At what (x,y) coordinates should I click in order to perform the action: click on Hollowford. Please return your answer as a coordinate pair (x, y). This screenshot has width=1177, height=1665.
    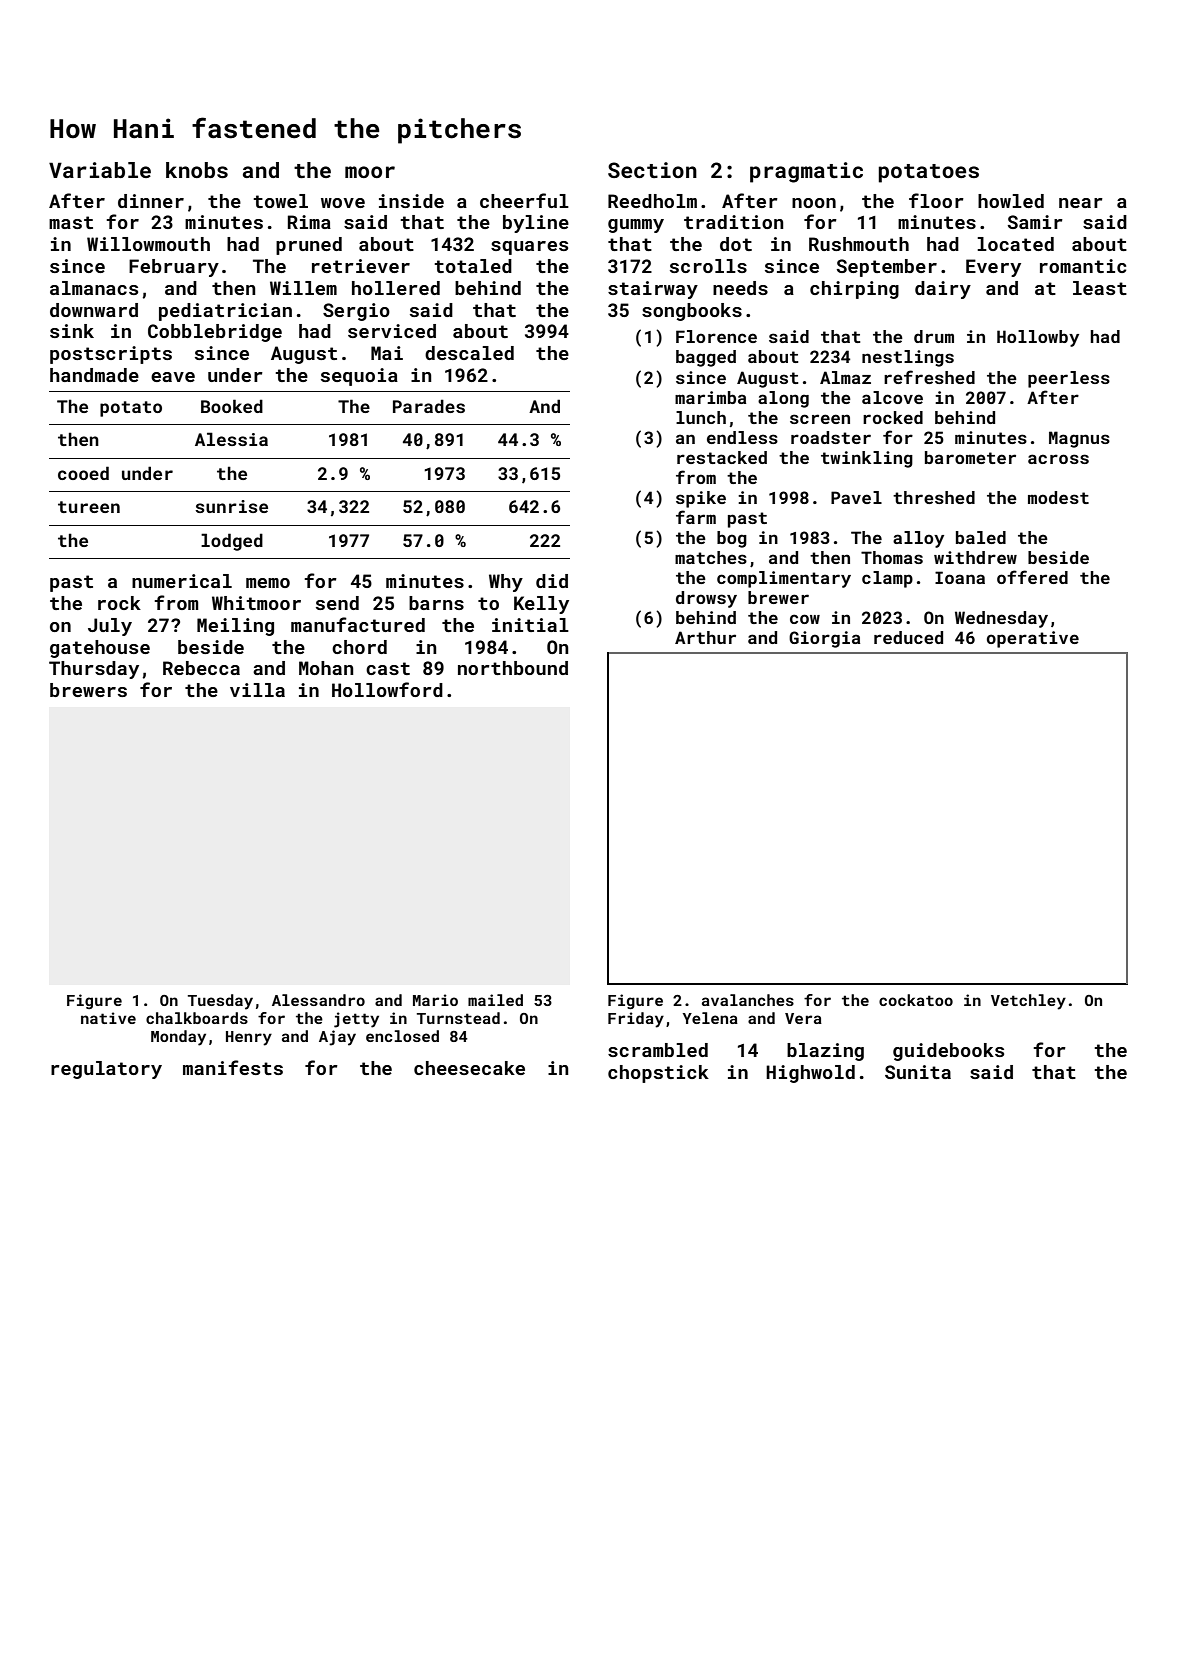
    Looking at the image, I should click on (387, 689).
